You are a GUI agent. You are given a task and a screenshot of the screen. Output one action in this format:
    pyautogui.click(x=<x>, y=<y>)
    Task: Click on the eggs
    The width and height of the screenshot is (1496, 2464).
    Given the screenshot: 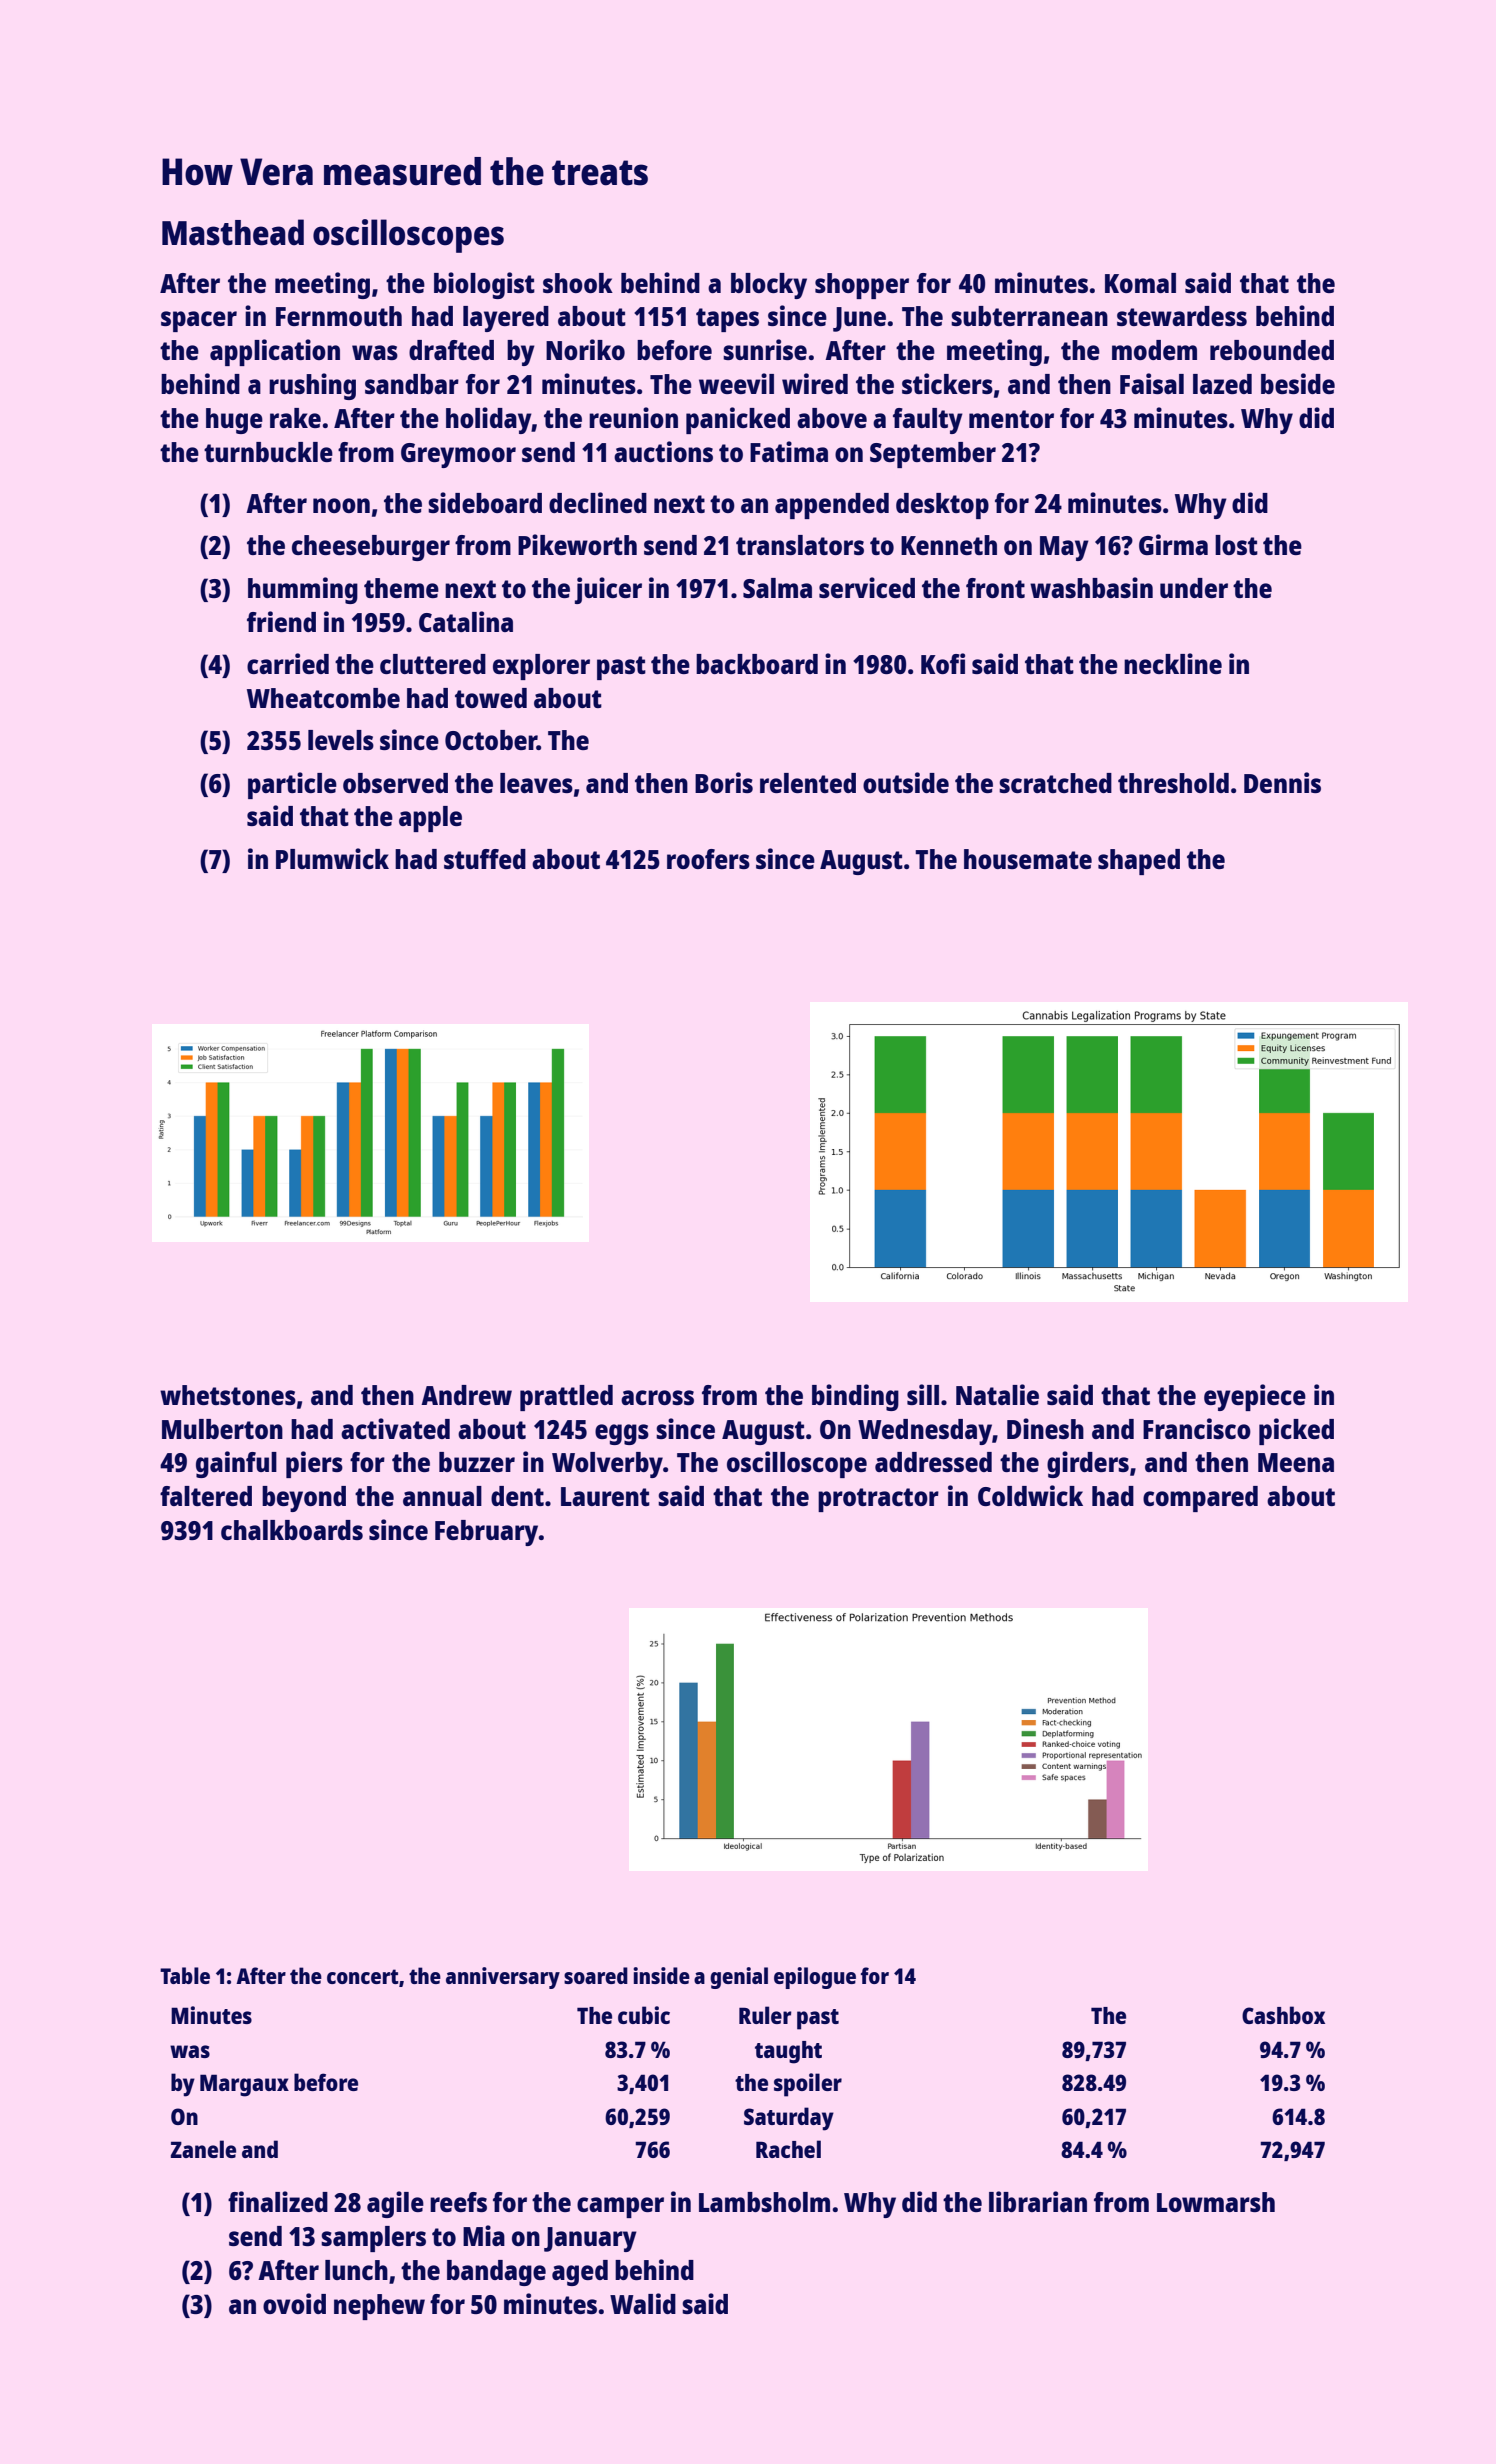 What is the action you would take?
    pyautogui.click(x=622, y=1434)
